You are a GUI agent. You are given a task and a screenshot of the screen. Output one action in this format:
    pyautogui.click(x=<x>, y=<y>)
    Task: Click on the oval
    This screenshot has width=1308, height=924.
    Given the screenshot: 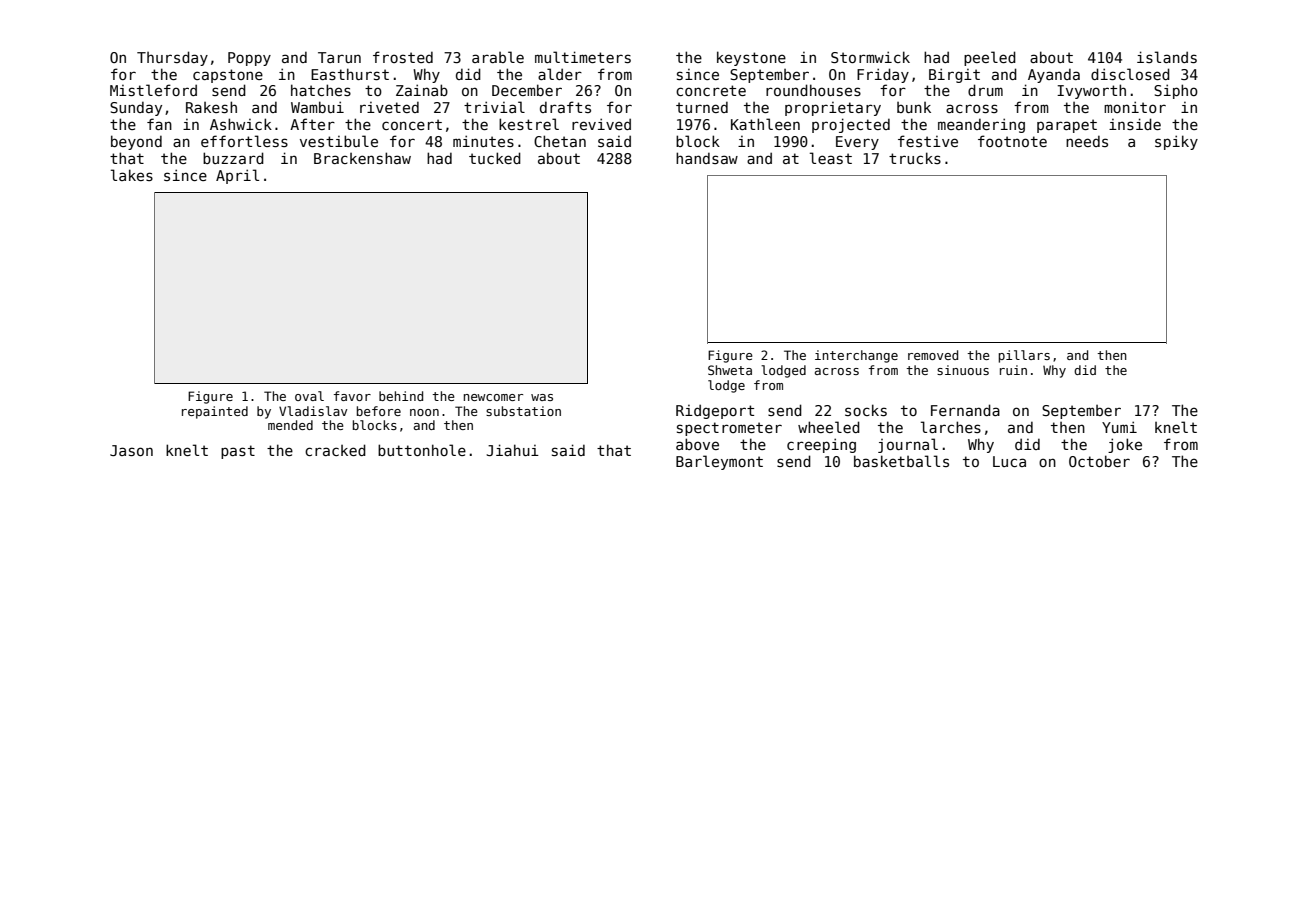 What is the action you would take?
    pyautogui.click(x=309, y=396)
